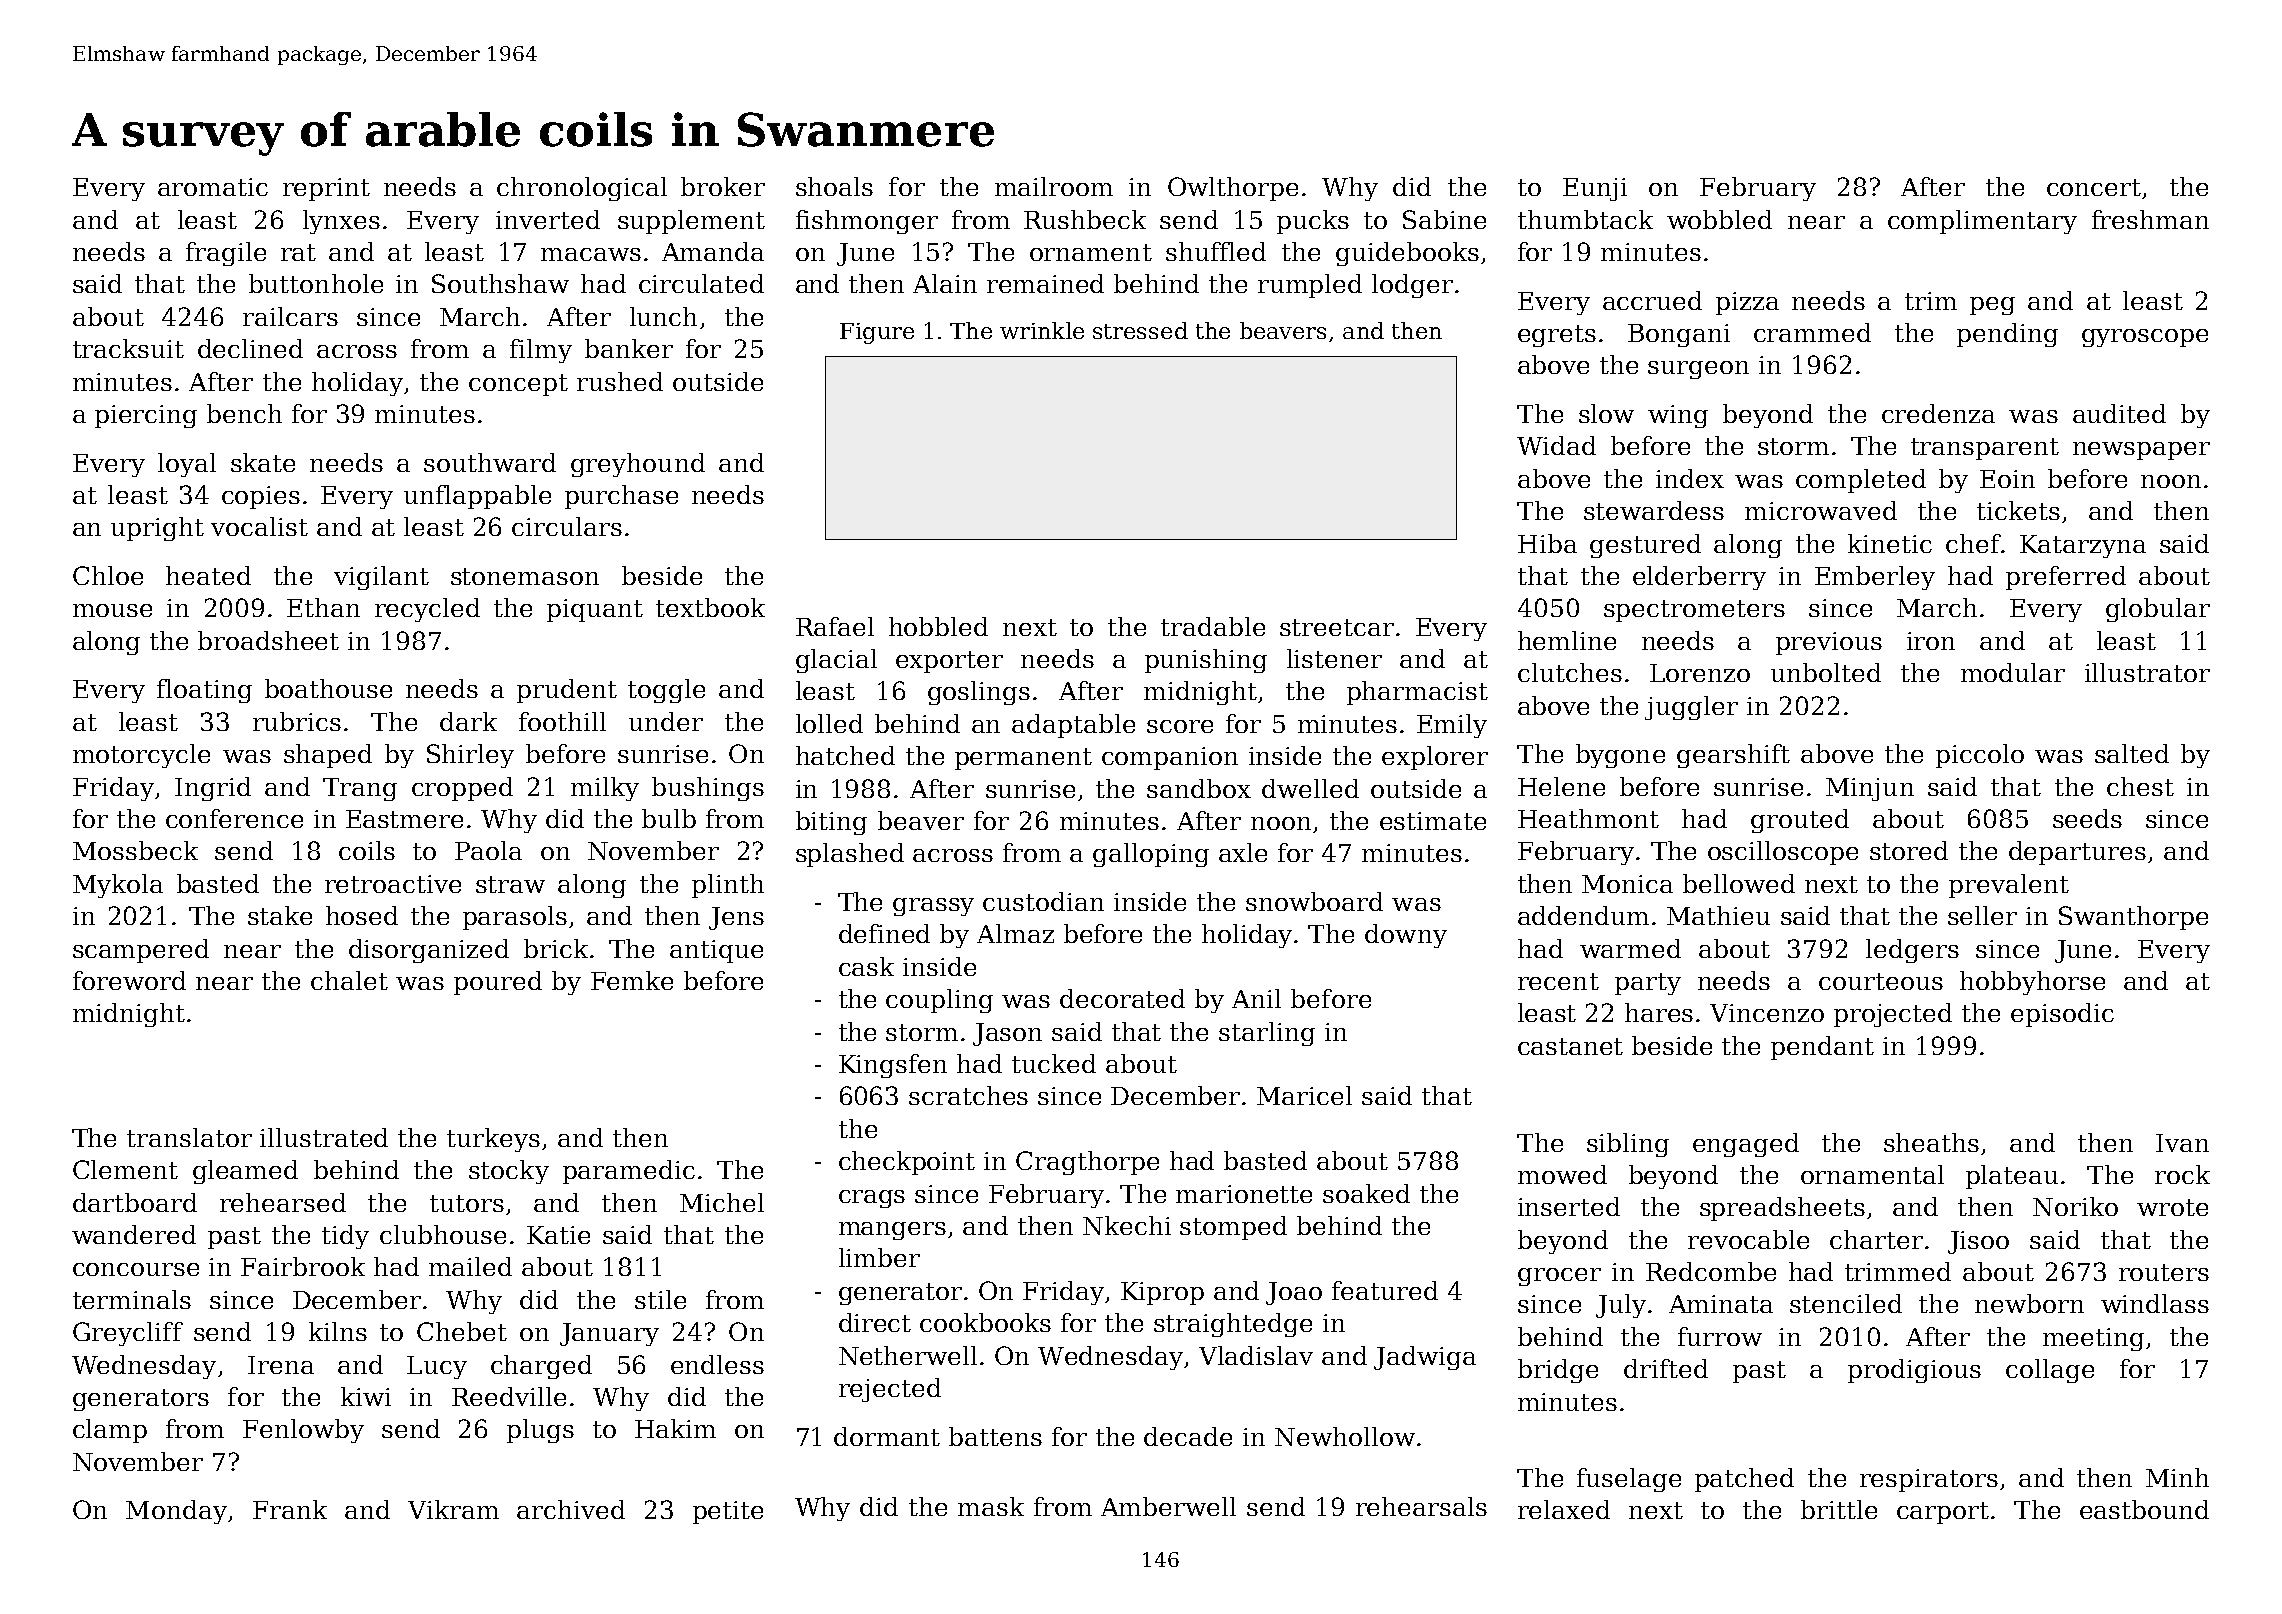 The width and height of the image is (2282, 1614). I want to click on limber, so click(879, 1257).
